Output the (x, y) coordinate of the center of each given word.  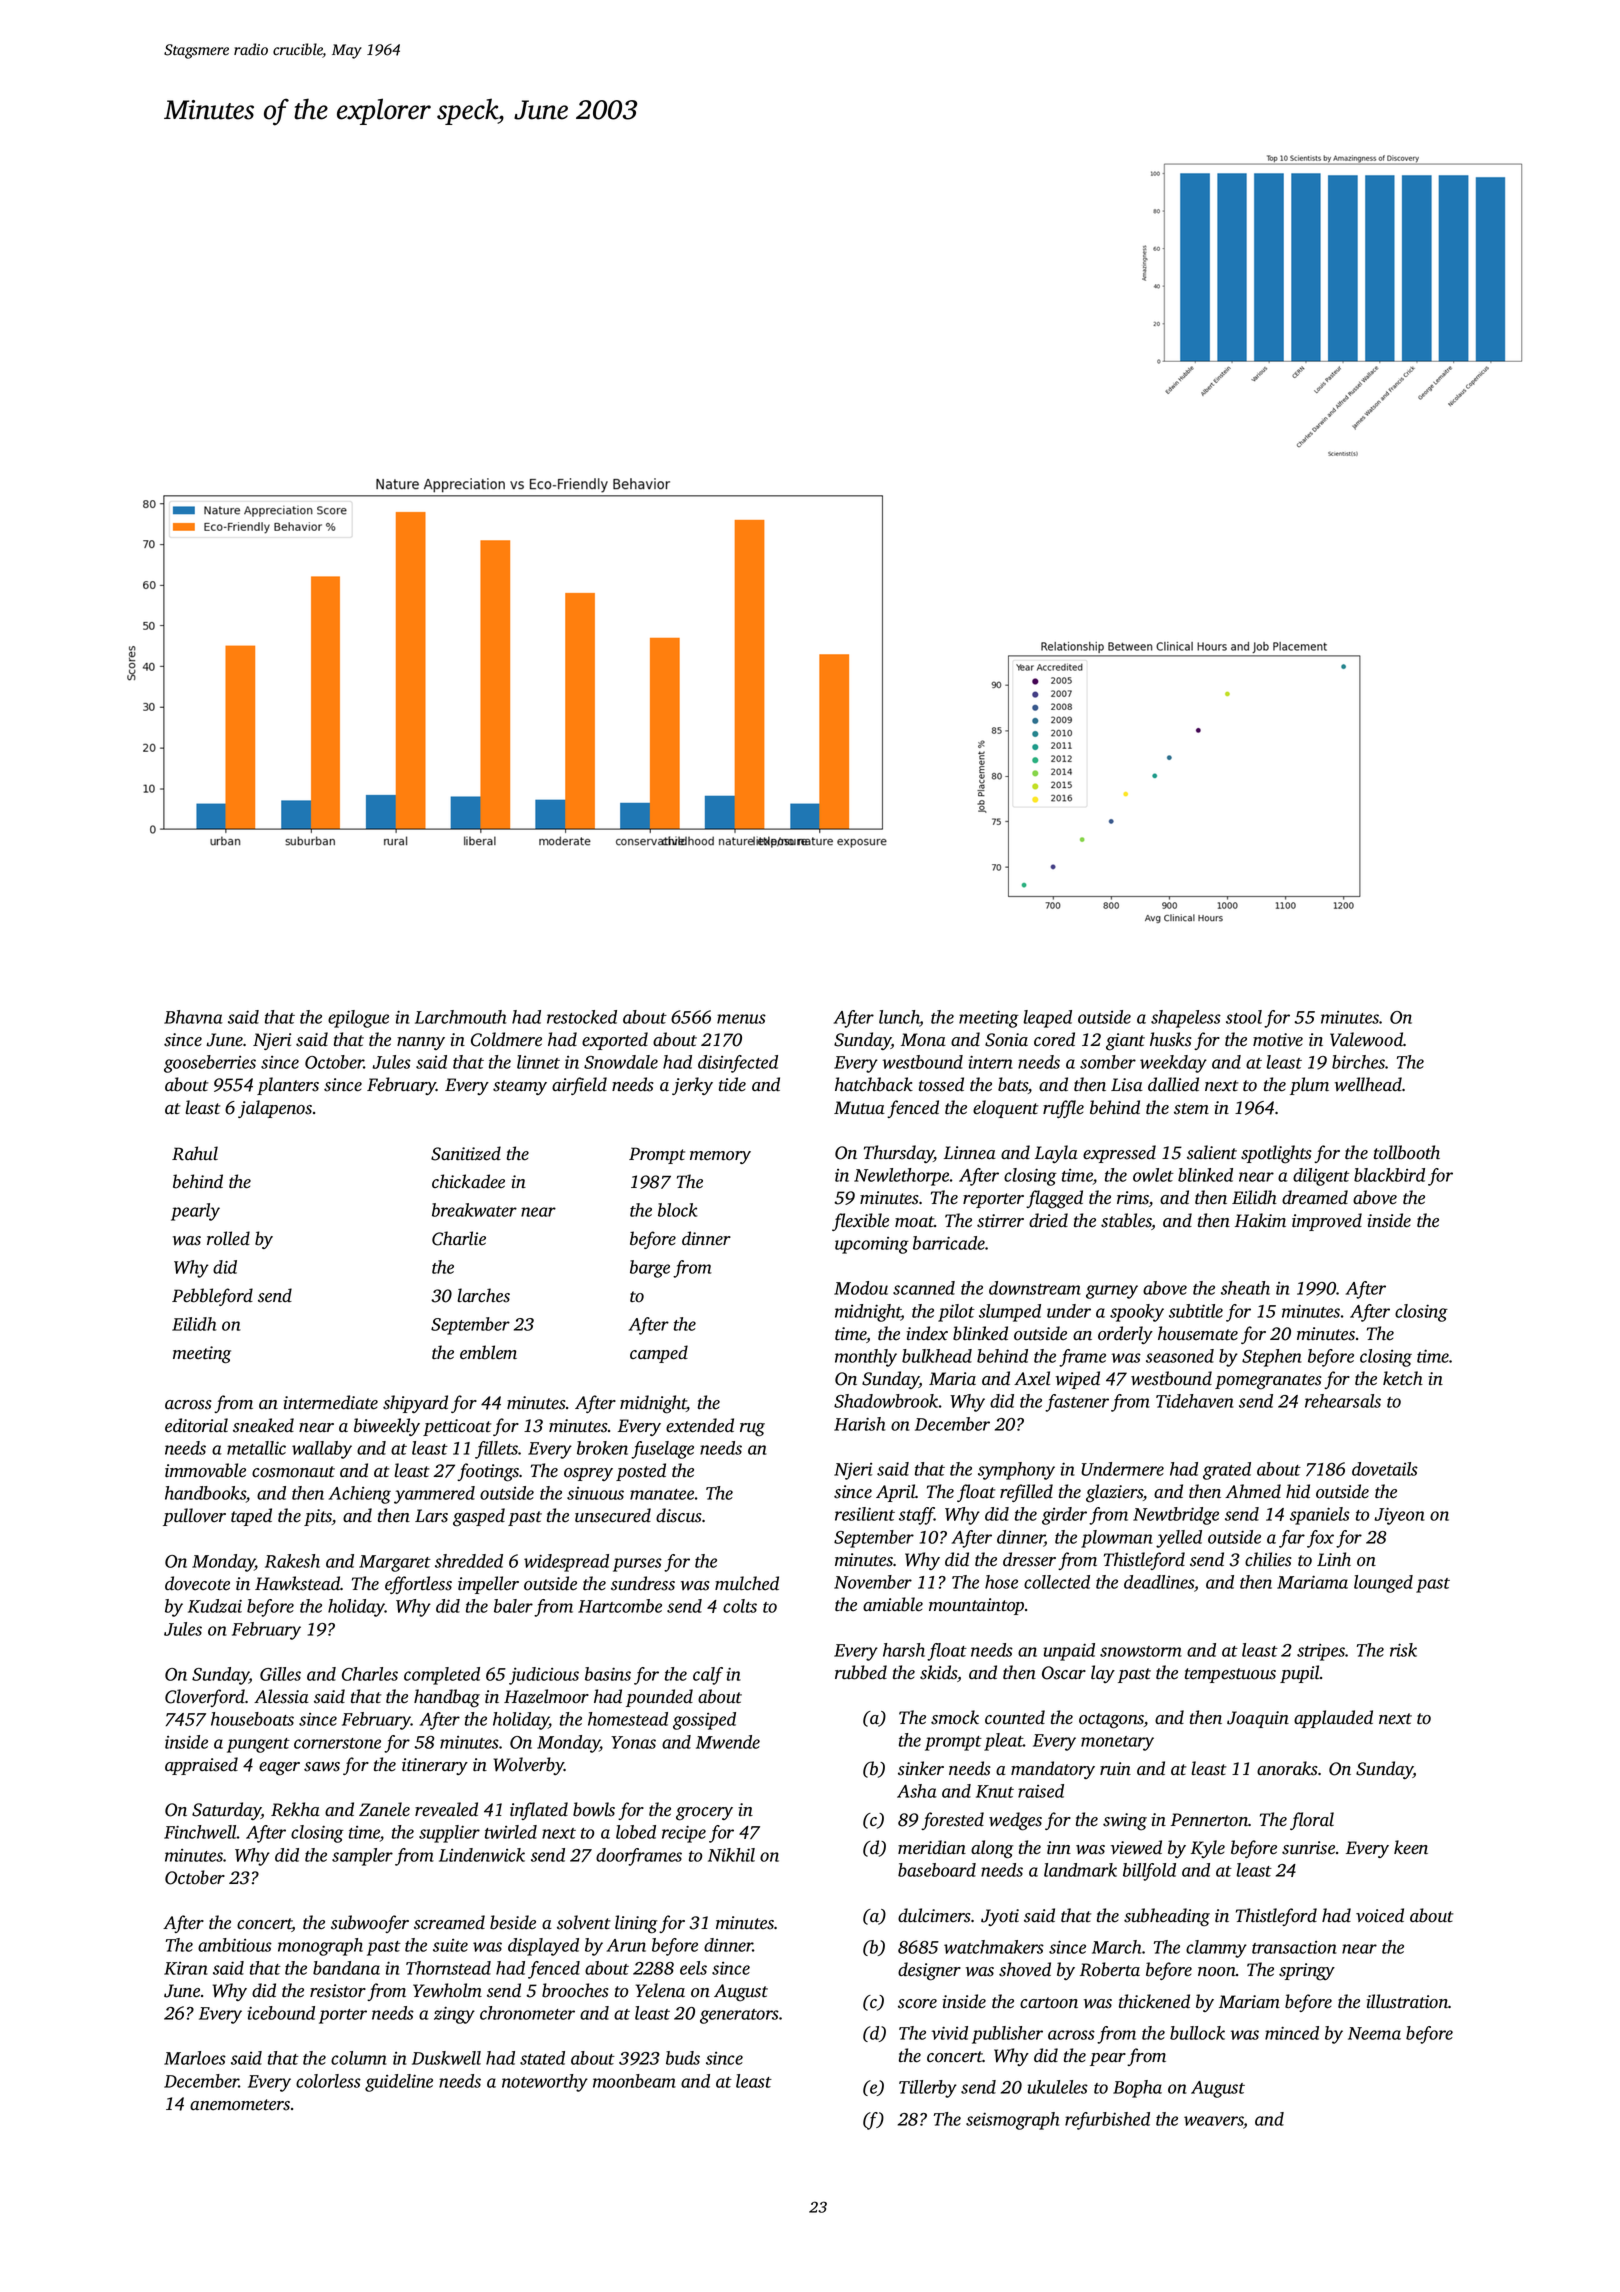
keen (1411, 1847)
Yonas (633, 1742)
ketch (1403, 1378)
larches (483, 1295)
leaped (1047, 1019)
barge (650, 1269)
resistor (338, 1991)
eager (279, 1769)
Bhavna (193, 1017)
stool (1244, 1017)
